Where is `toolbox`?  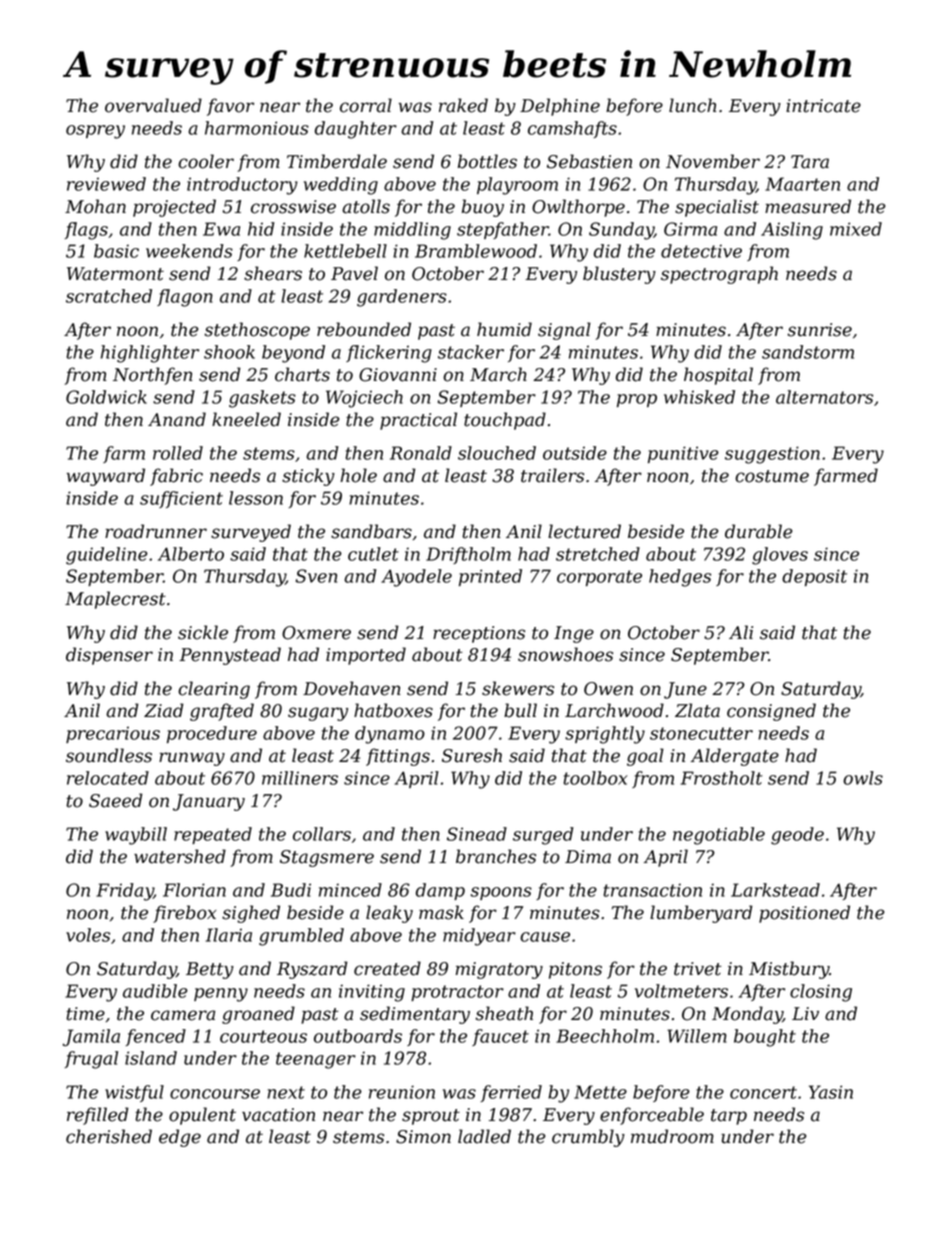 toolbox is located at coordinates (595, 778).
